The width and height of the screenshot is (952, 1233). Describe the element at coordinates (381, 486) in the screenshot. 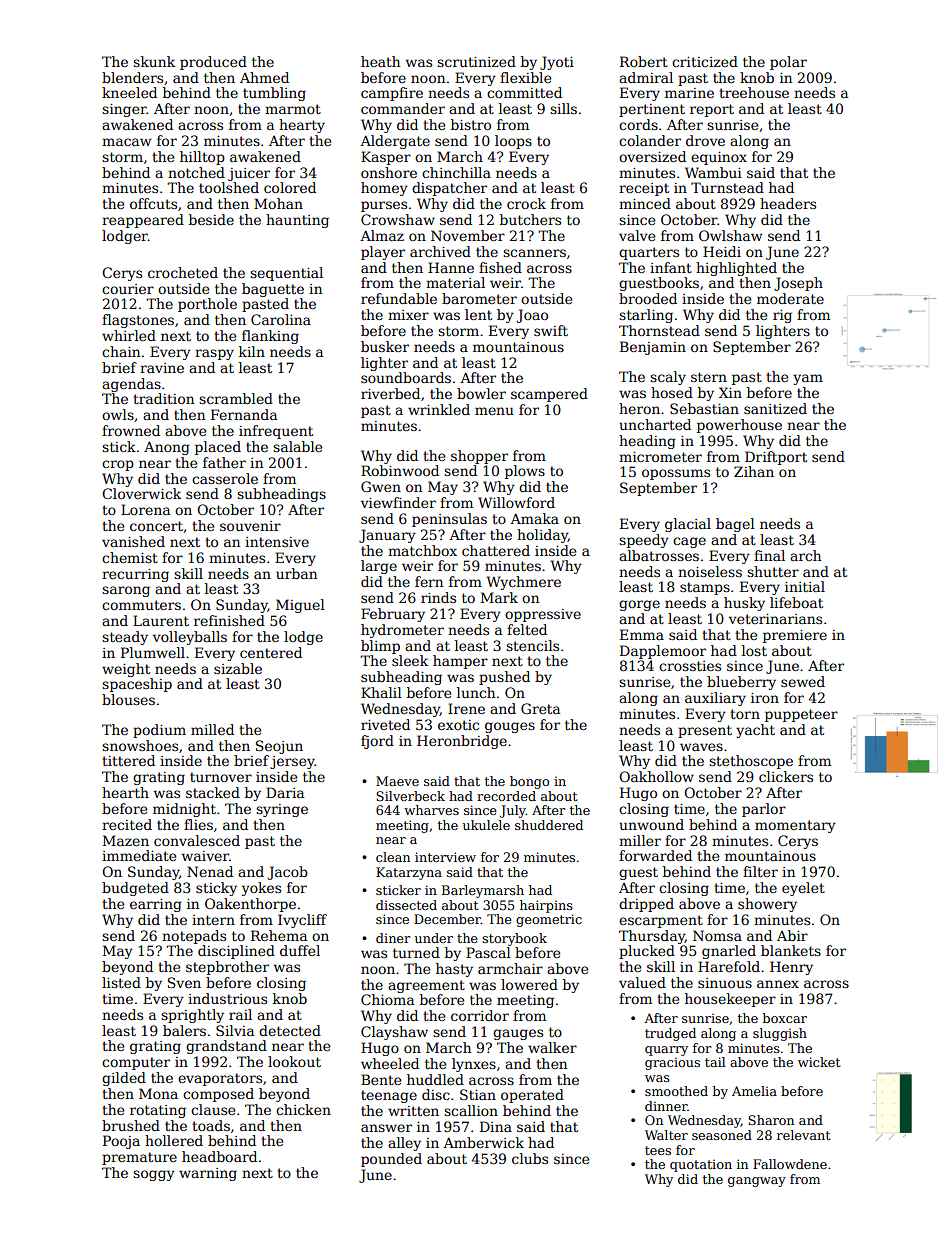

I see `Gwen` at that location.
